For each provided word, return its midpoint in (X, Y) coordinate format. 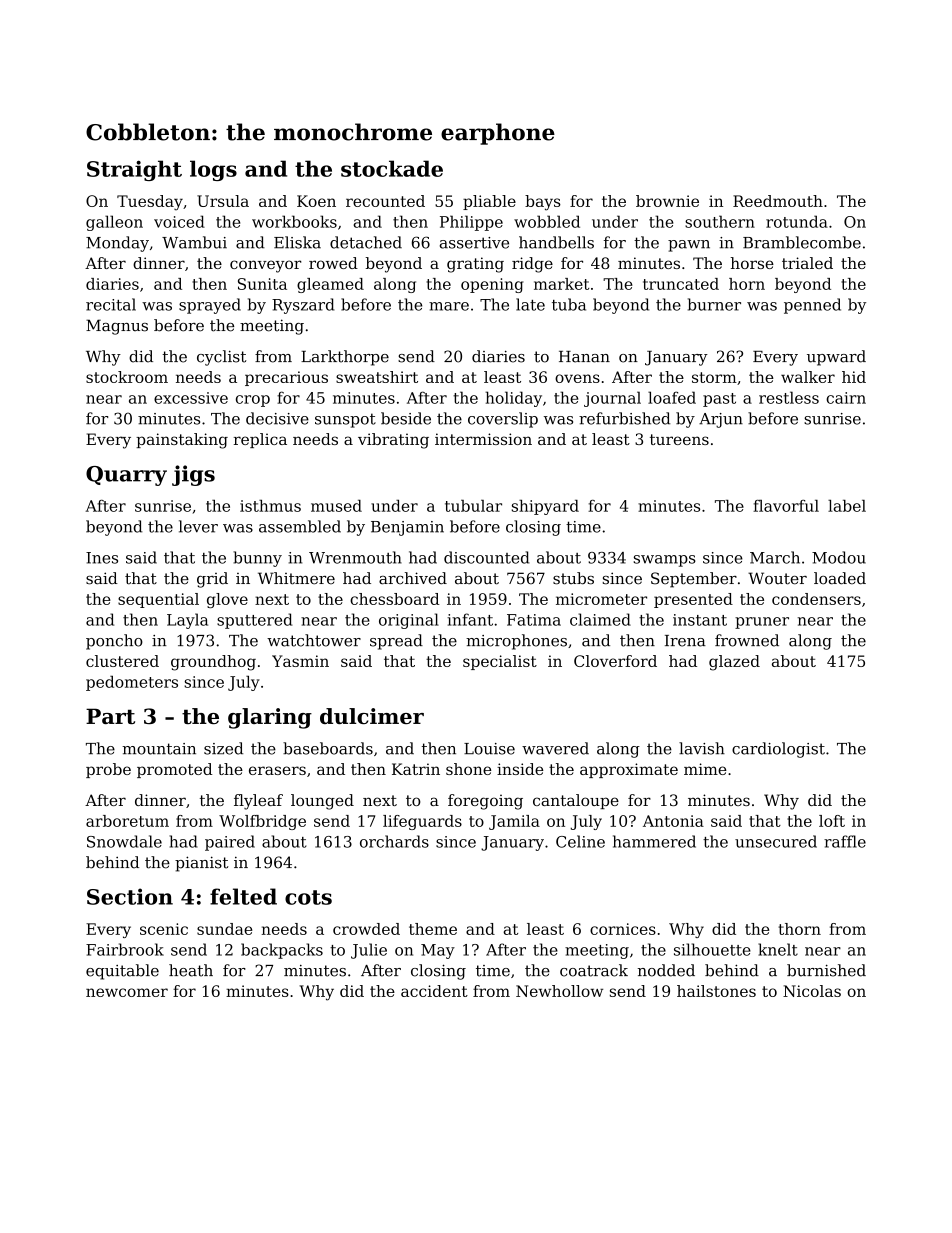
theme (433, 929)
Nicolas (812, 991)
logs (213, 170)
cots (308, 897)
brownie (667, 201)
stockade (392, 168)
